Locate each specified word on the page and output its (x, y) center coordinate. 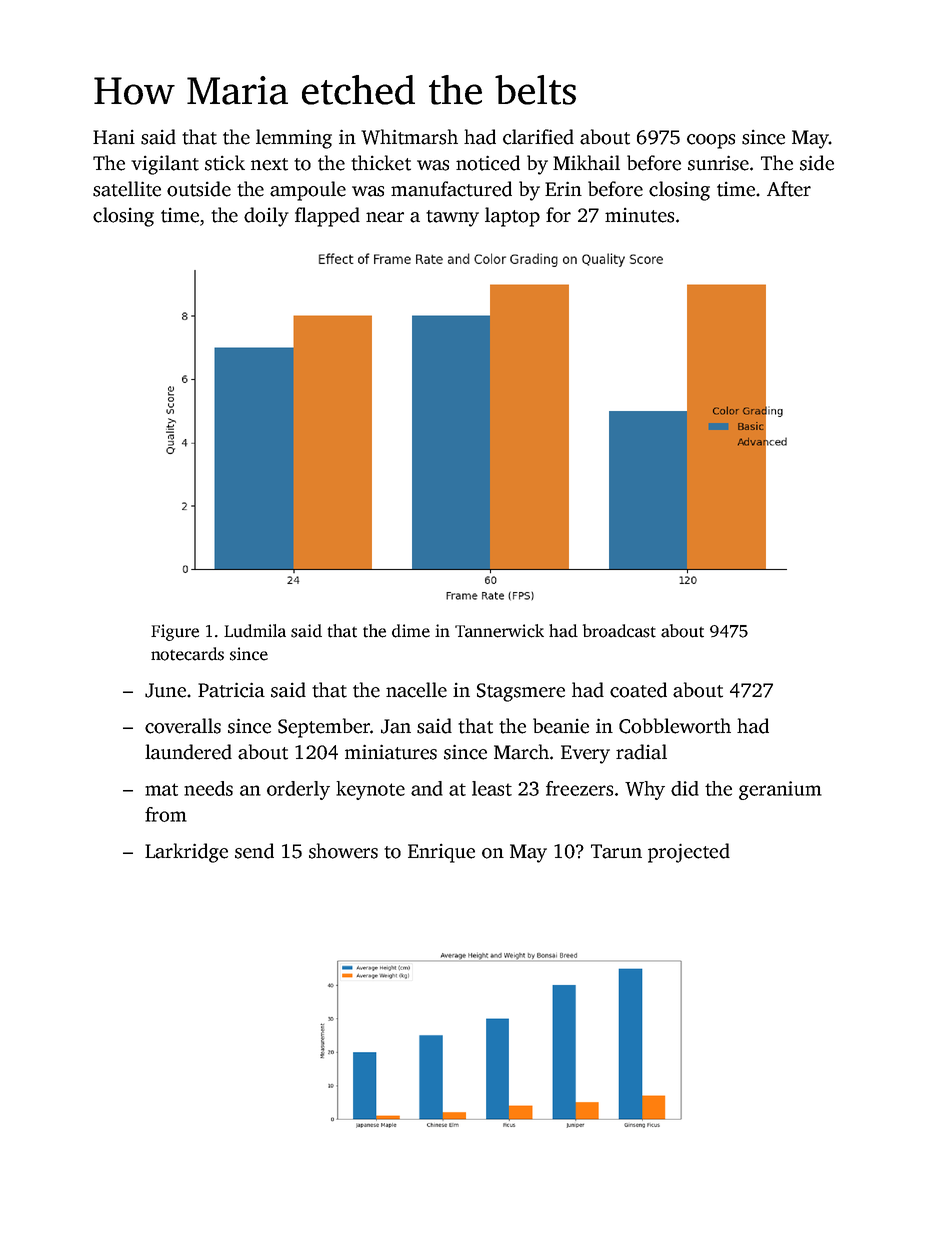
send (254, 851)
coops (711, 141)
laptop (512, 217)
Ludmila (255, 631)
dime (411, 631)
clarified (538, 137)
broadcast (619, 631)
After (789, 189)
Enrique (441, 853)
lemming (294, 139)
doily (266, 217)
